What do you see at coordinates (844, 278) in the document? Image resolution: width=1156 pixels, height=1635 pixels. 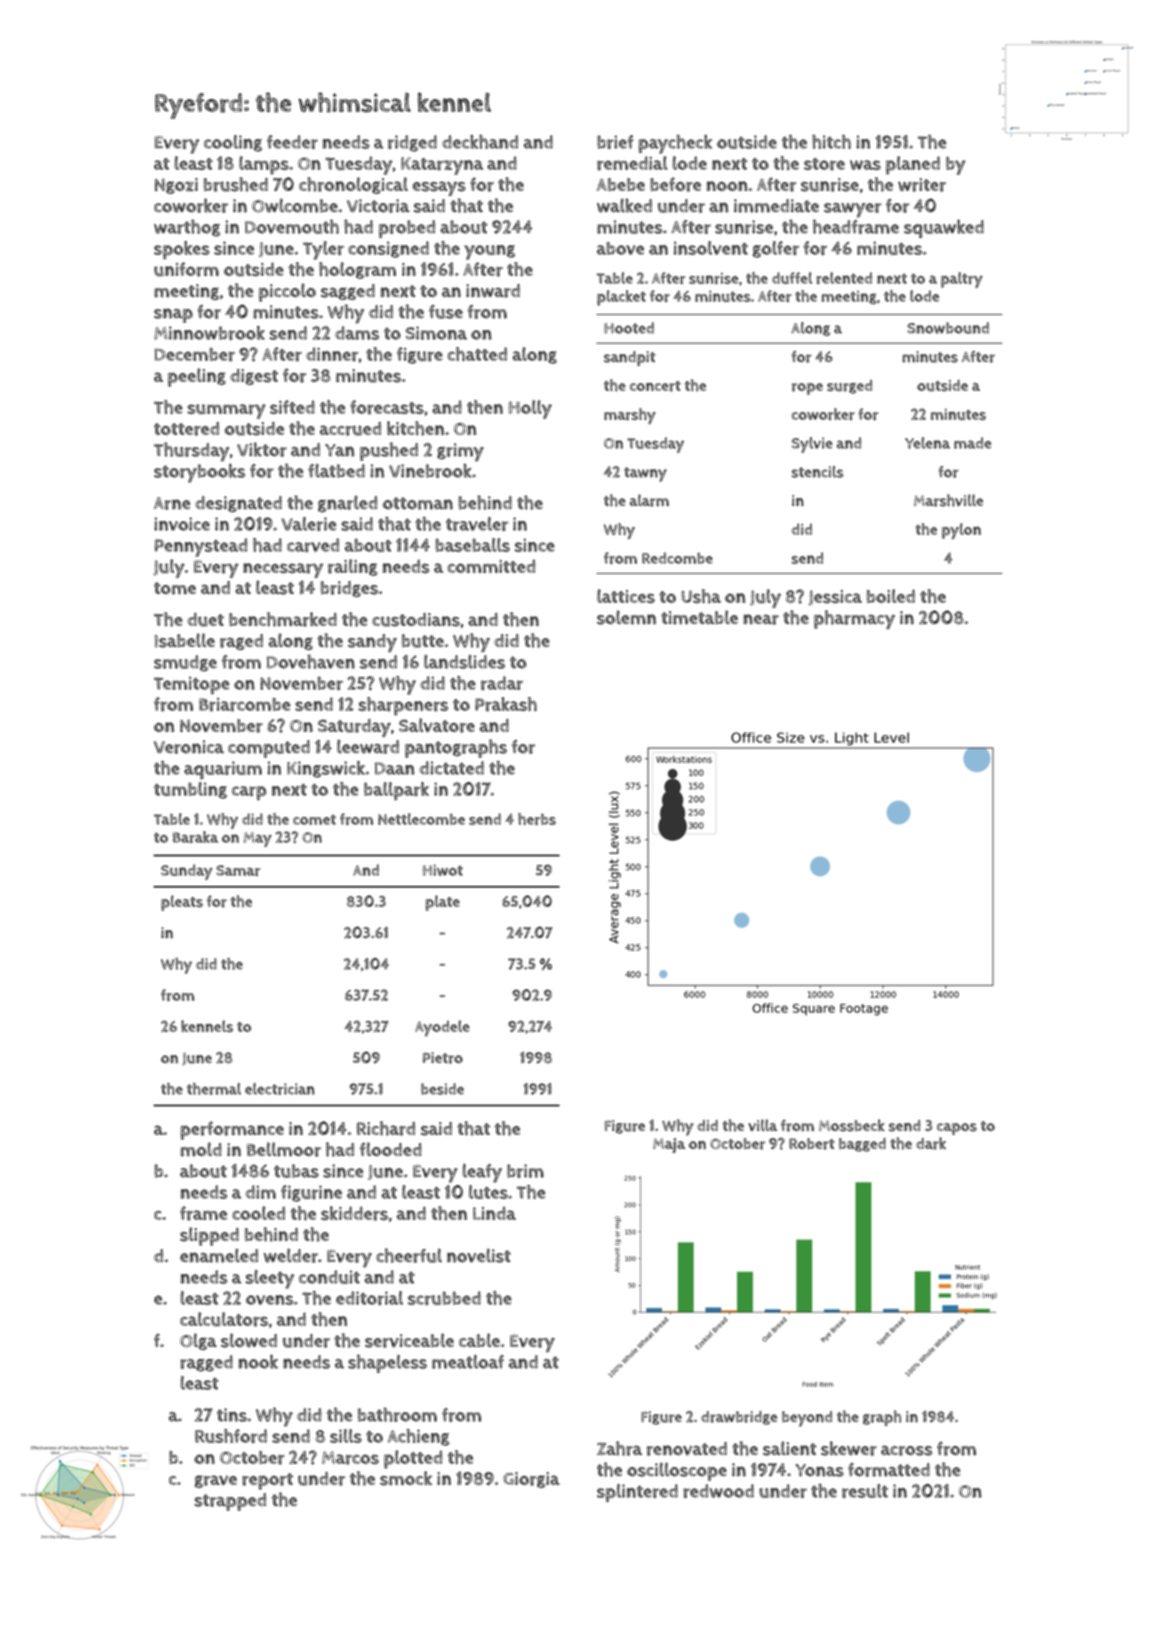 I see `relented` at bounding box center [844, 278].
